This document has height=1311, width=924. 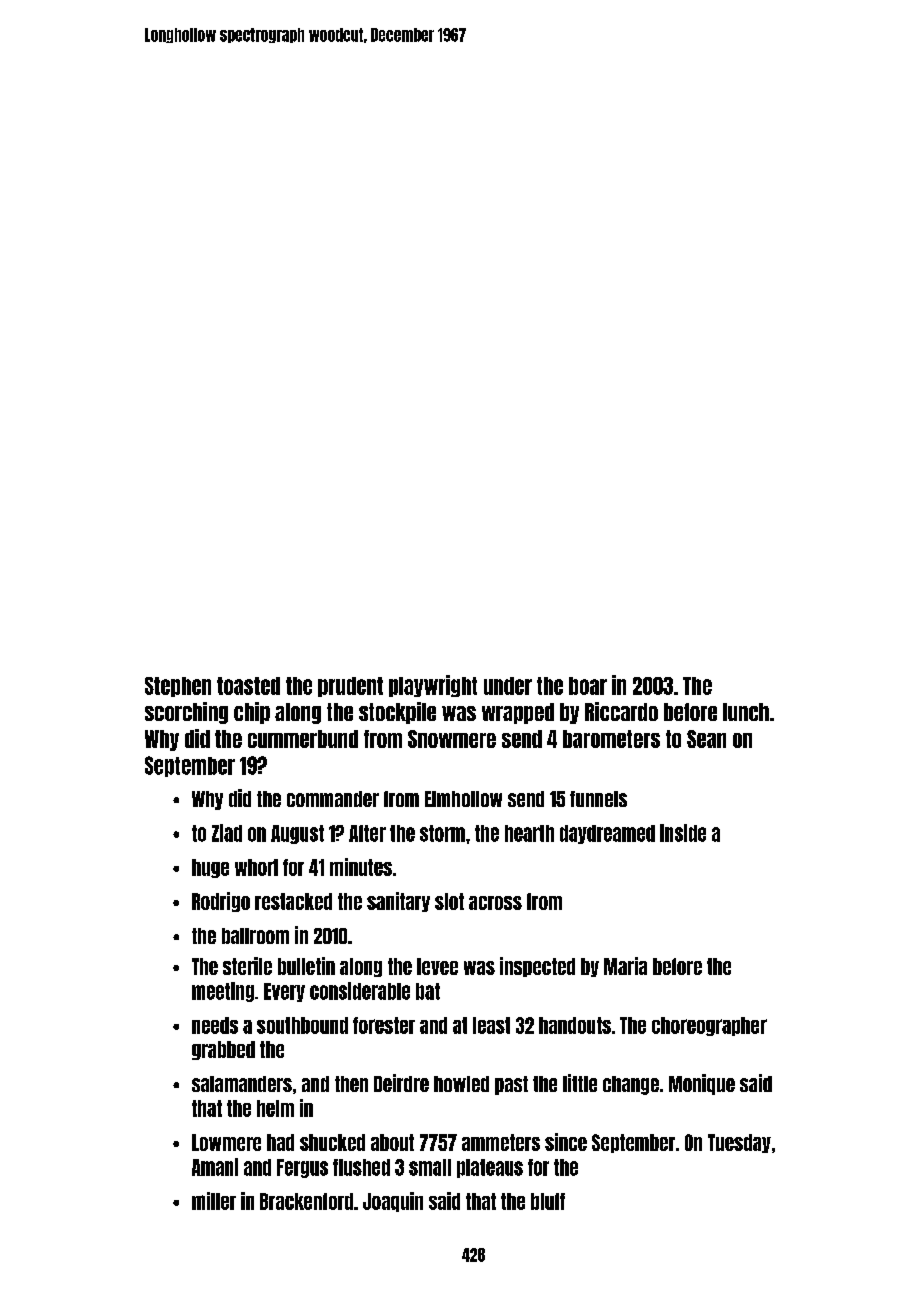 What do you see at coordinates (255, 936) in the document?
I see `ballroom` at bounding box center [255, 936].
